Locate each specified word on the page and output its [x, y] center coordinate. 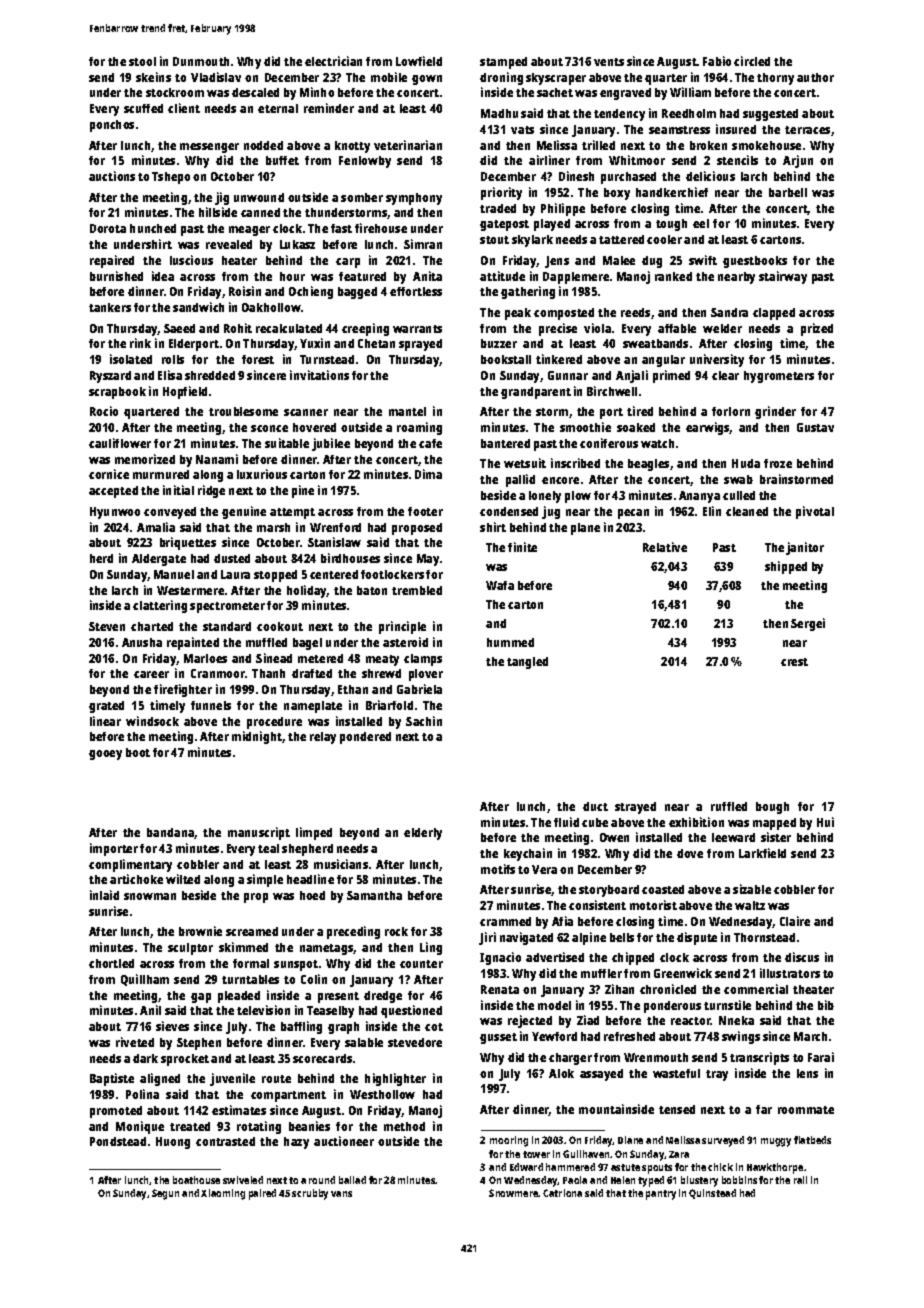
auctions [112, 176]
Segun [165, 1194]
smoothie [585, 427]
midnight [257, 737]
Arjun [798, 161]
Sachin [424, 721]
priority [501, 193]
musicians [341, 864]
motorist [653, 905]
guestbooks [755, 262]
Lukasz [297, 244]
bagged [357, 293]
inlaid [104, 895]
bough [772, 808]
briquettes [188, 543]
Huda [746, 463]
